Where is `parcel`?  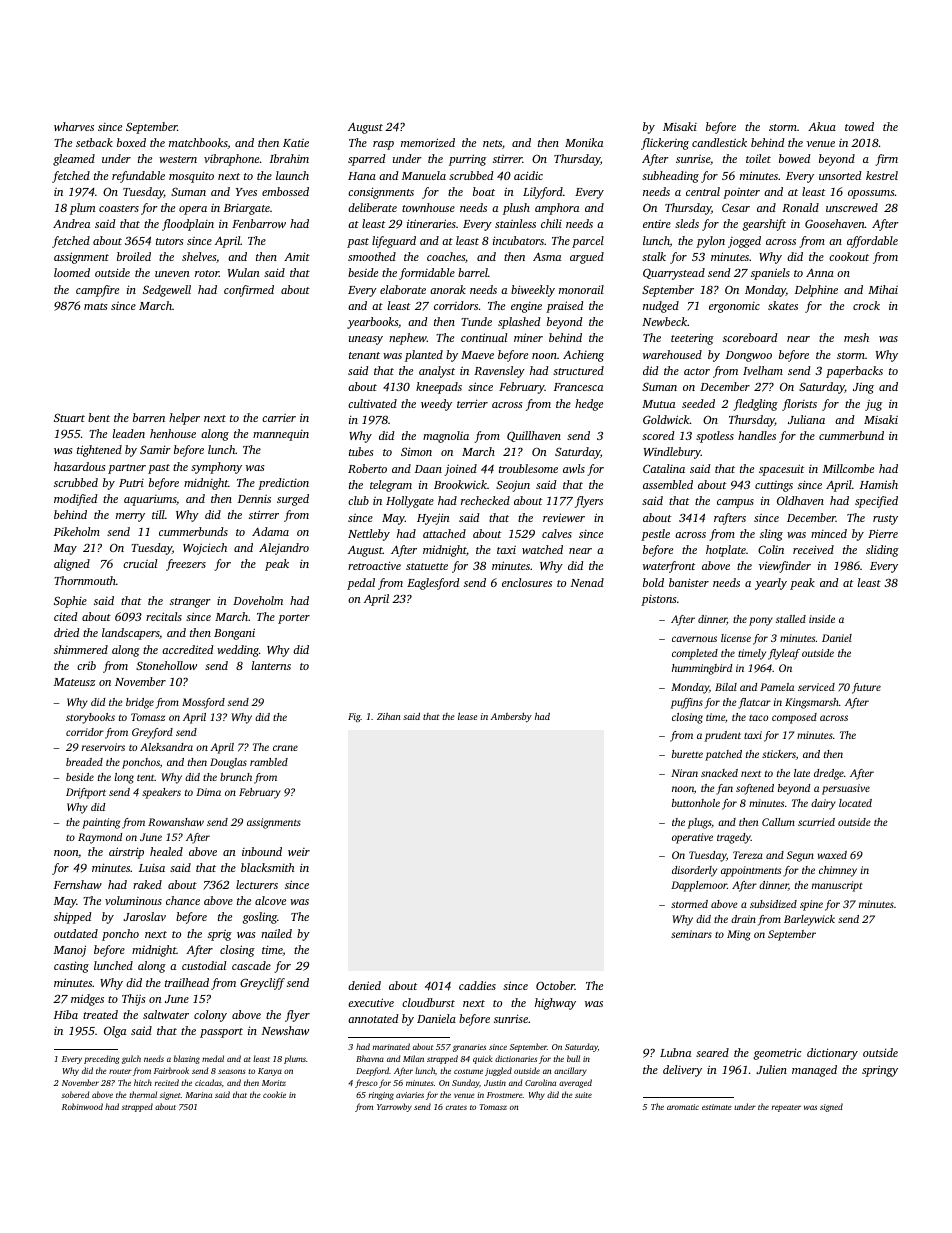
parcel is located at coordinates (588, 242).
